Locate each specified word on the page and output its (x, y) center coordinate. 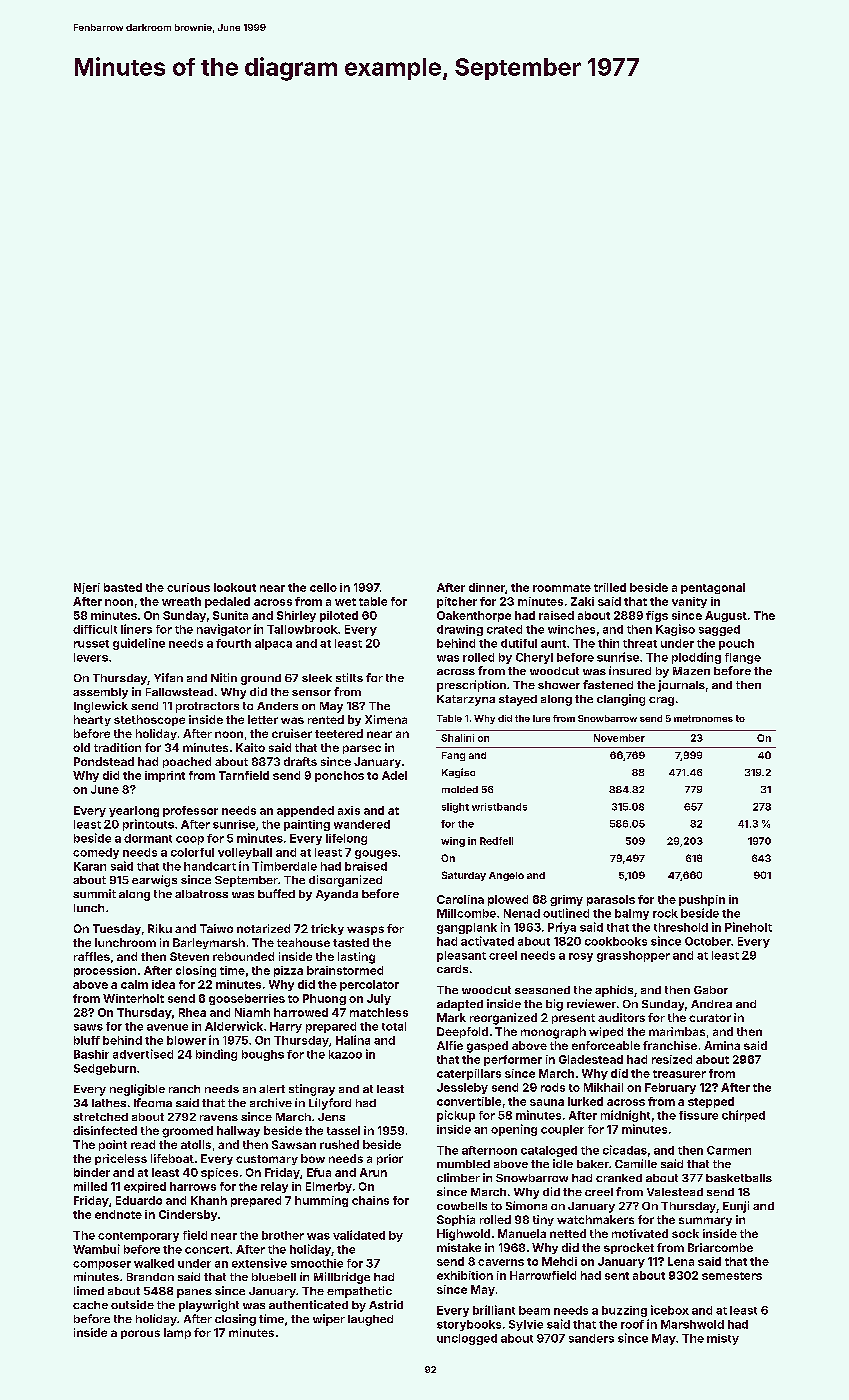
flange (743, 658)
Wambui (96, 1249)
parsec (362, 749)
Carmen (729, 1150)
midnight (625, 1116)
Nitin (224, 677)
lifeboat (172, 1158)
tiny (543, 1220)
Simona (526, 1205)
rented (326, 719)
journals (681, 686)
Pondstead (104, 761)
